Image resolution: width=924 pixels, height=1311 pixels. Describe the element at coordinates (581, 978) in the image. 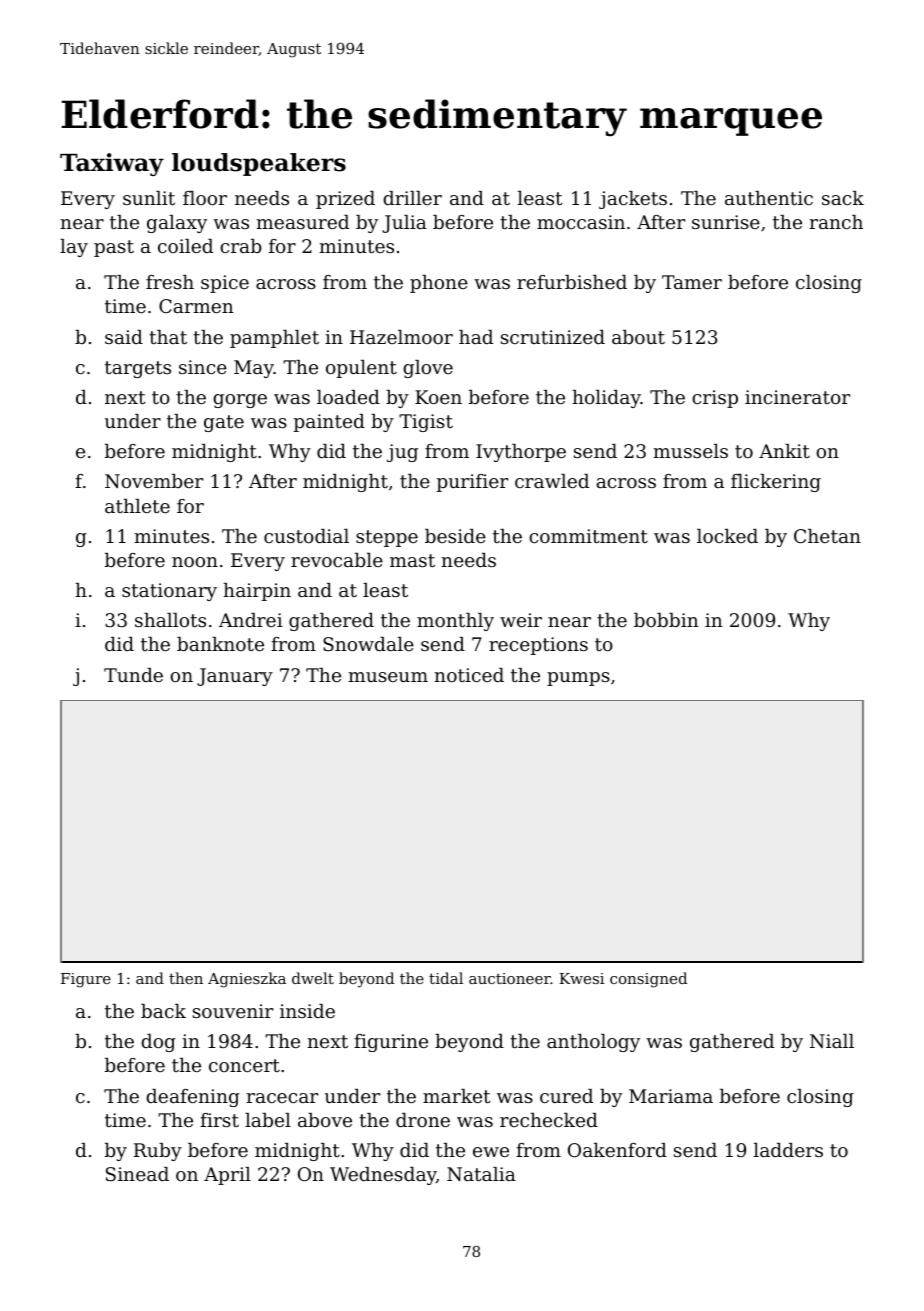

I see `Kwesi` at that location.
